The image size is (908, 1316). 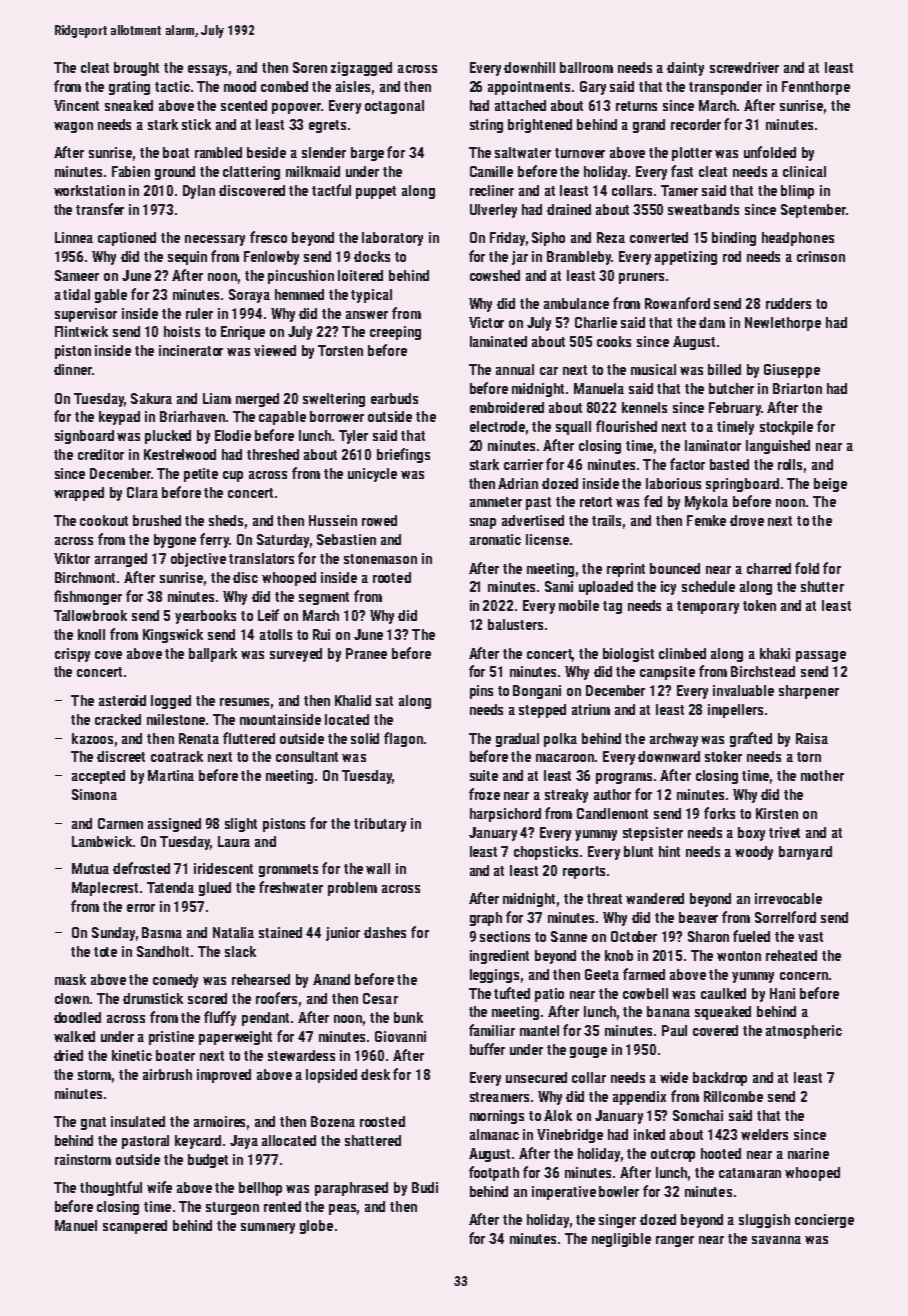 What do you see at coordinates (360, 275) in the page?
I see `loitered` at bounding box center [360, 275].
